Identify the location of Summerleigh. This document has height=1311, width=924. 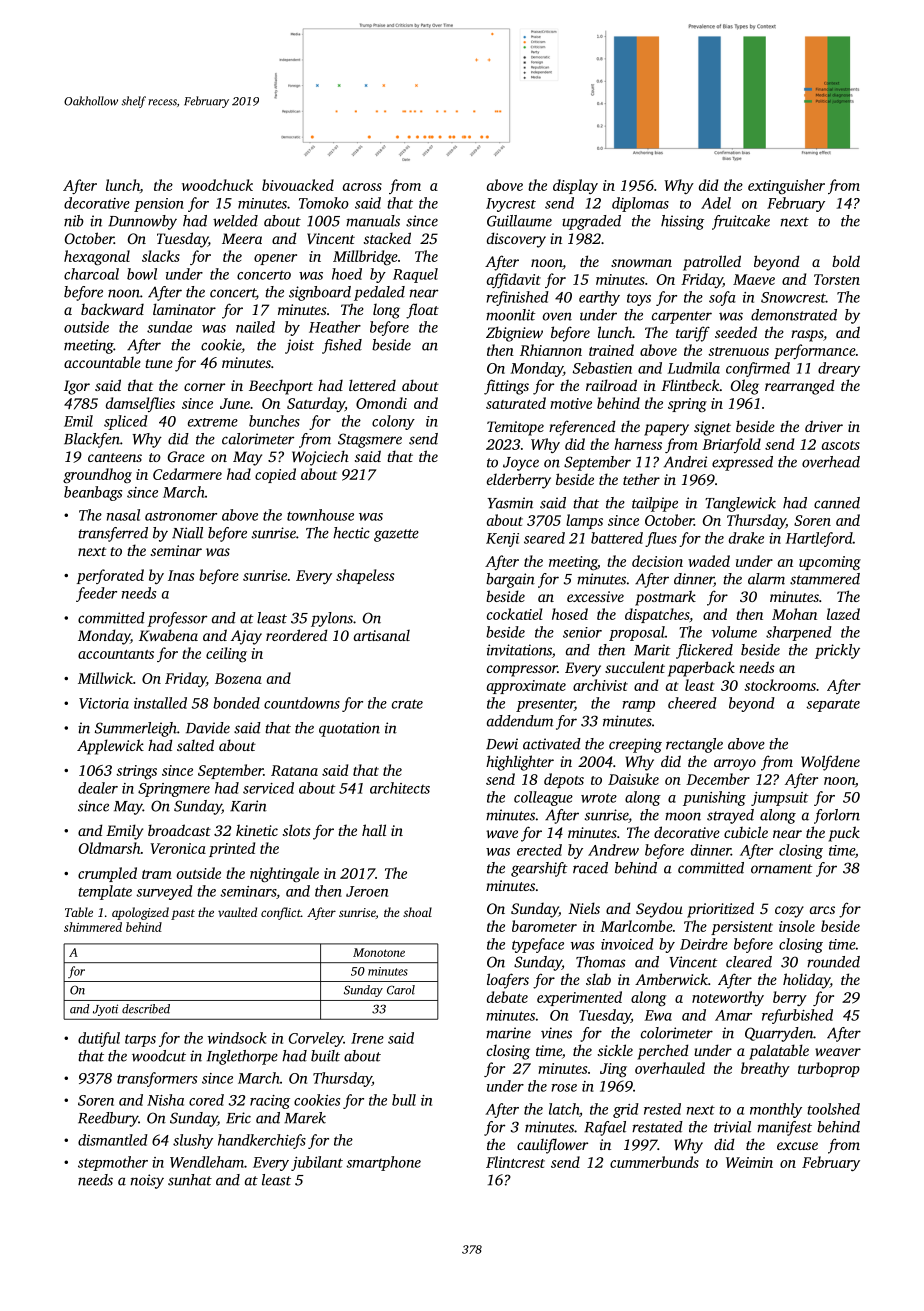
(136, 729).
